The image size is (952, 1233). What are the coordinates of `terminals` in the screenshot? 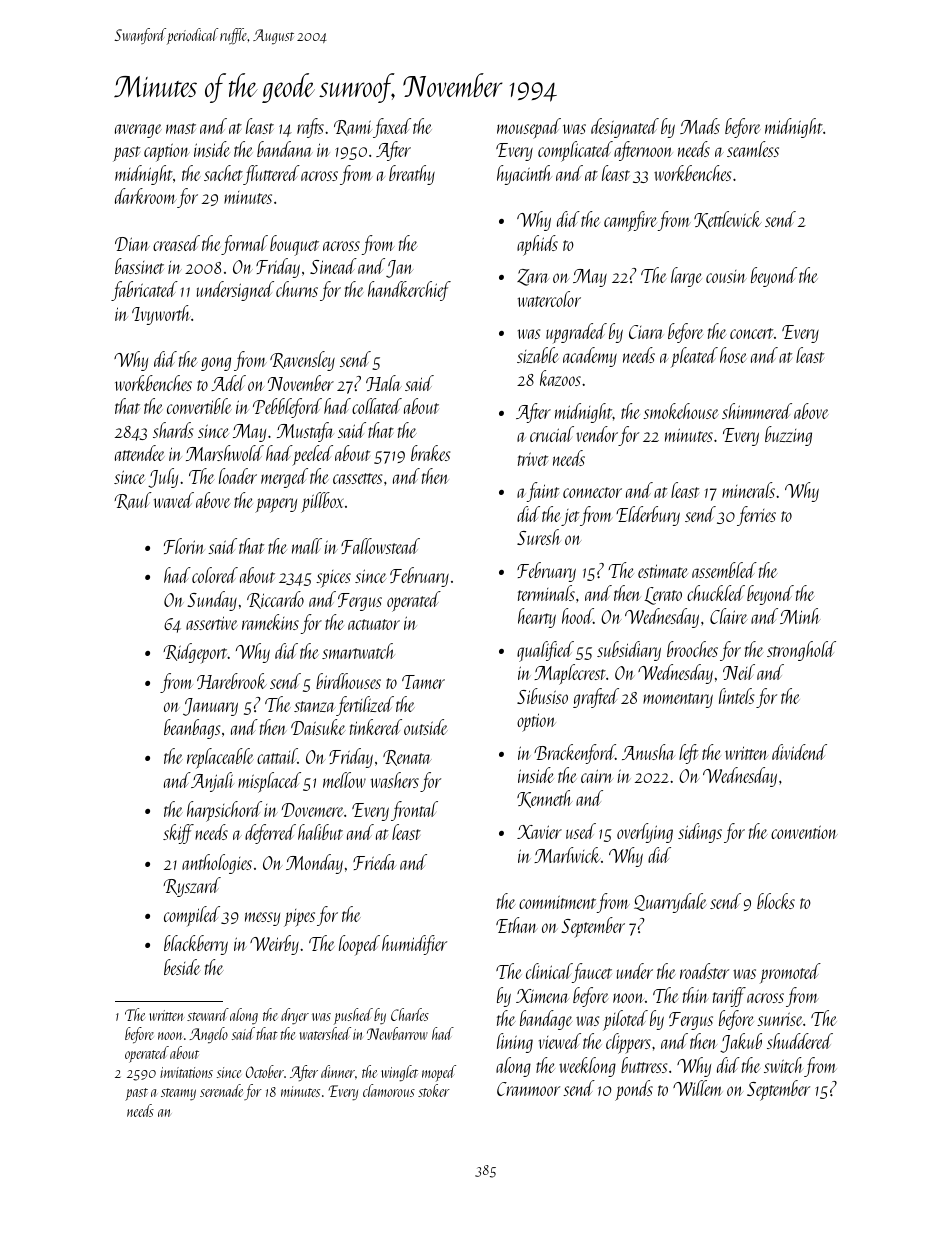 It's located at (546, 593).
